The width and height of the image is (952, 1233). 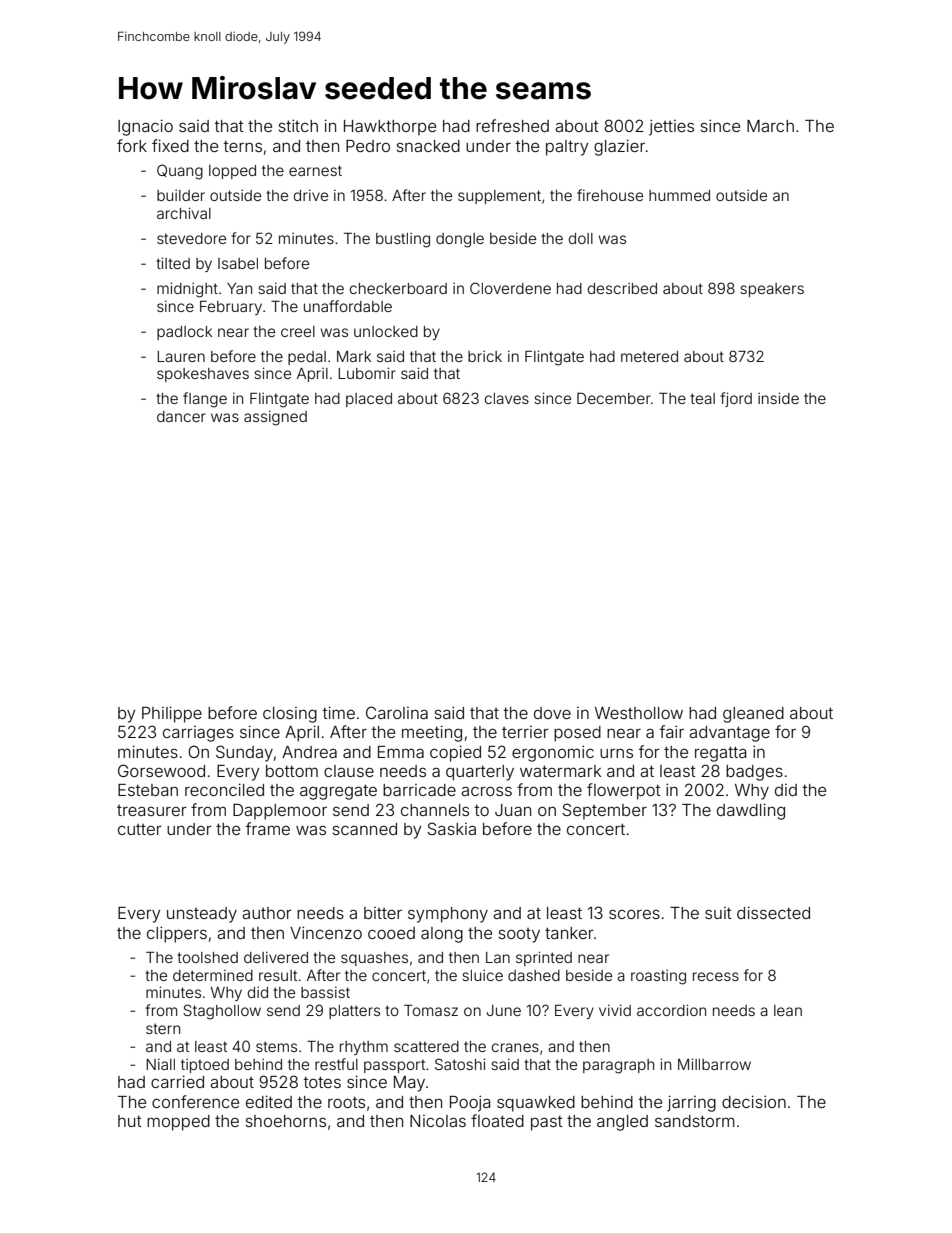 I want to click on dongle, so click(x=460, y=240).
